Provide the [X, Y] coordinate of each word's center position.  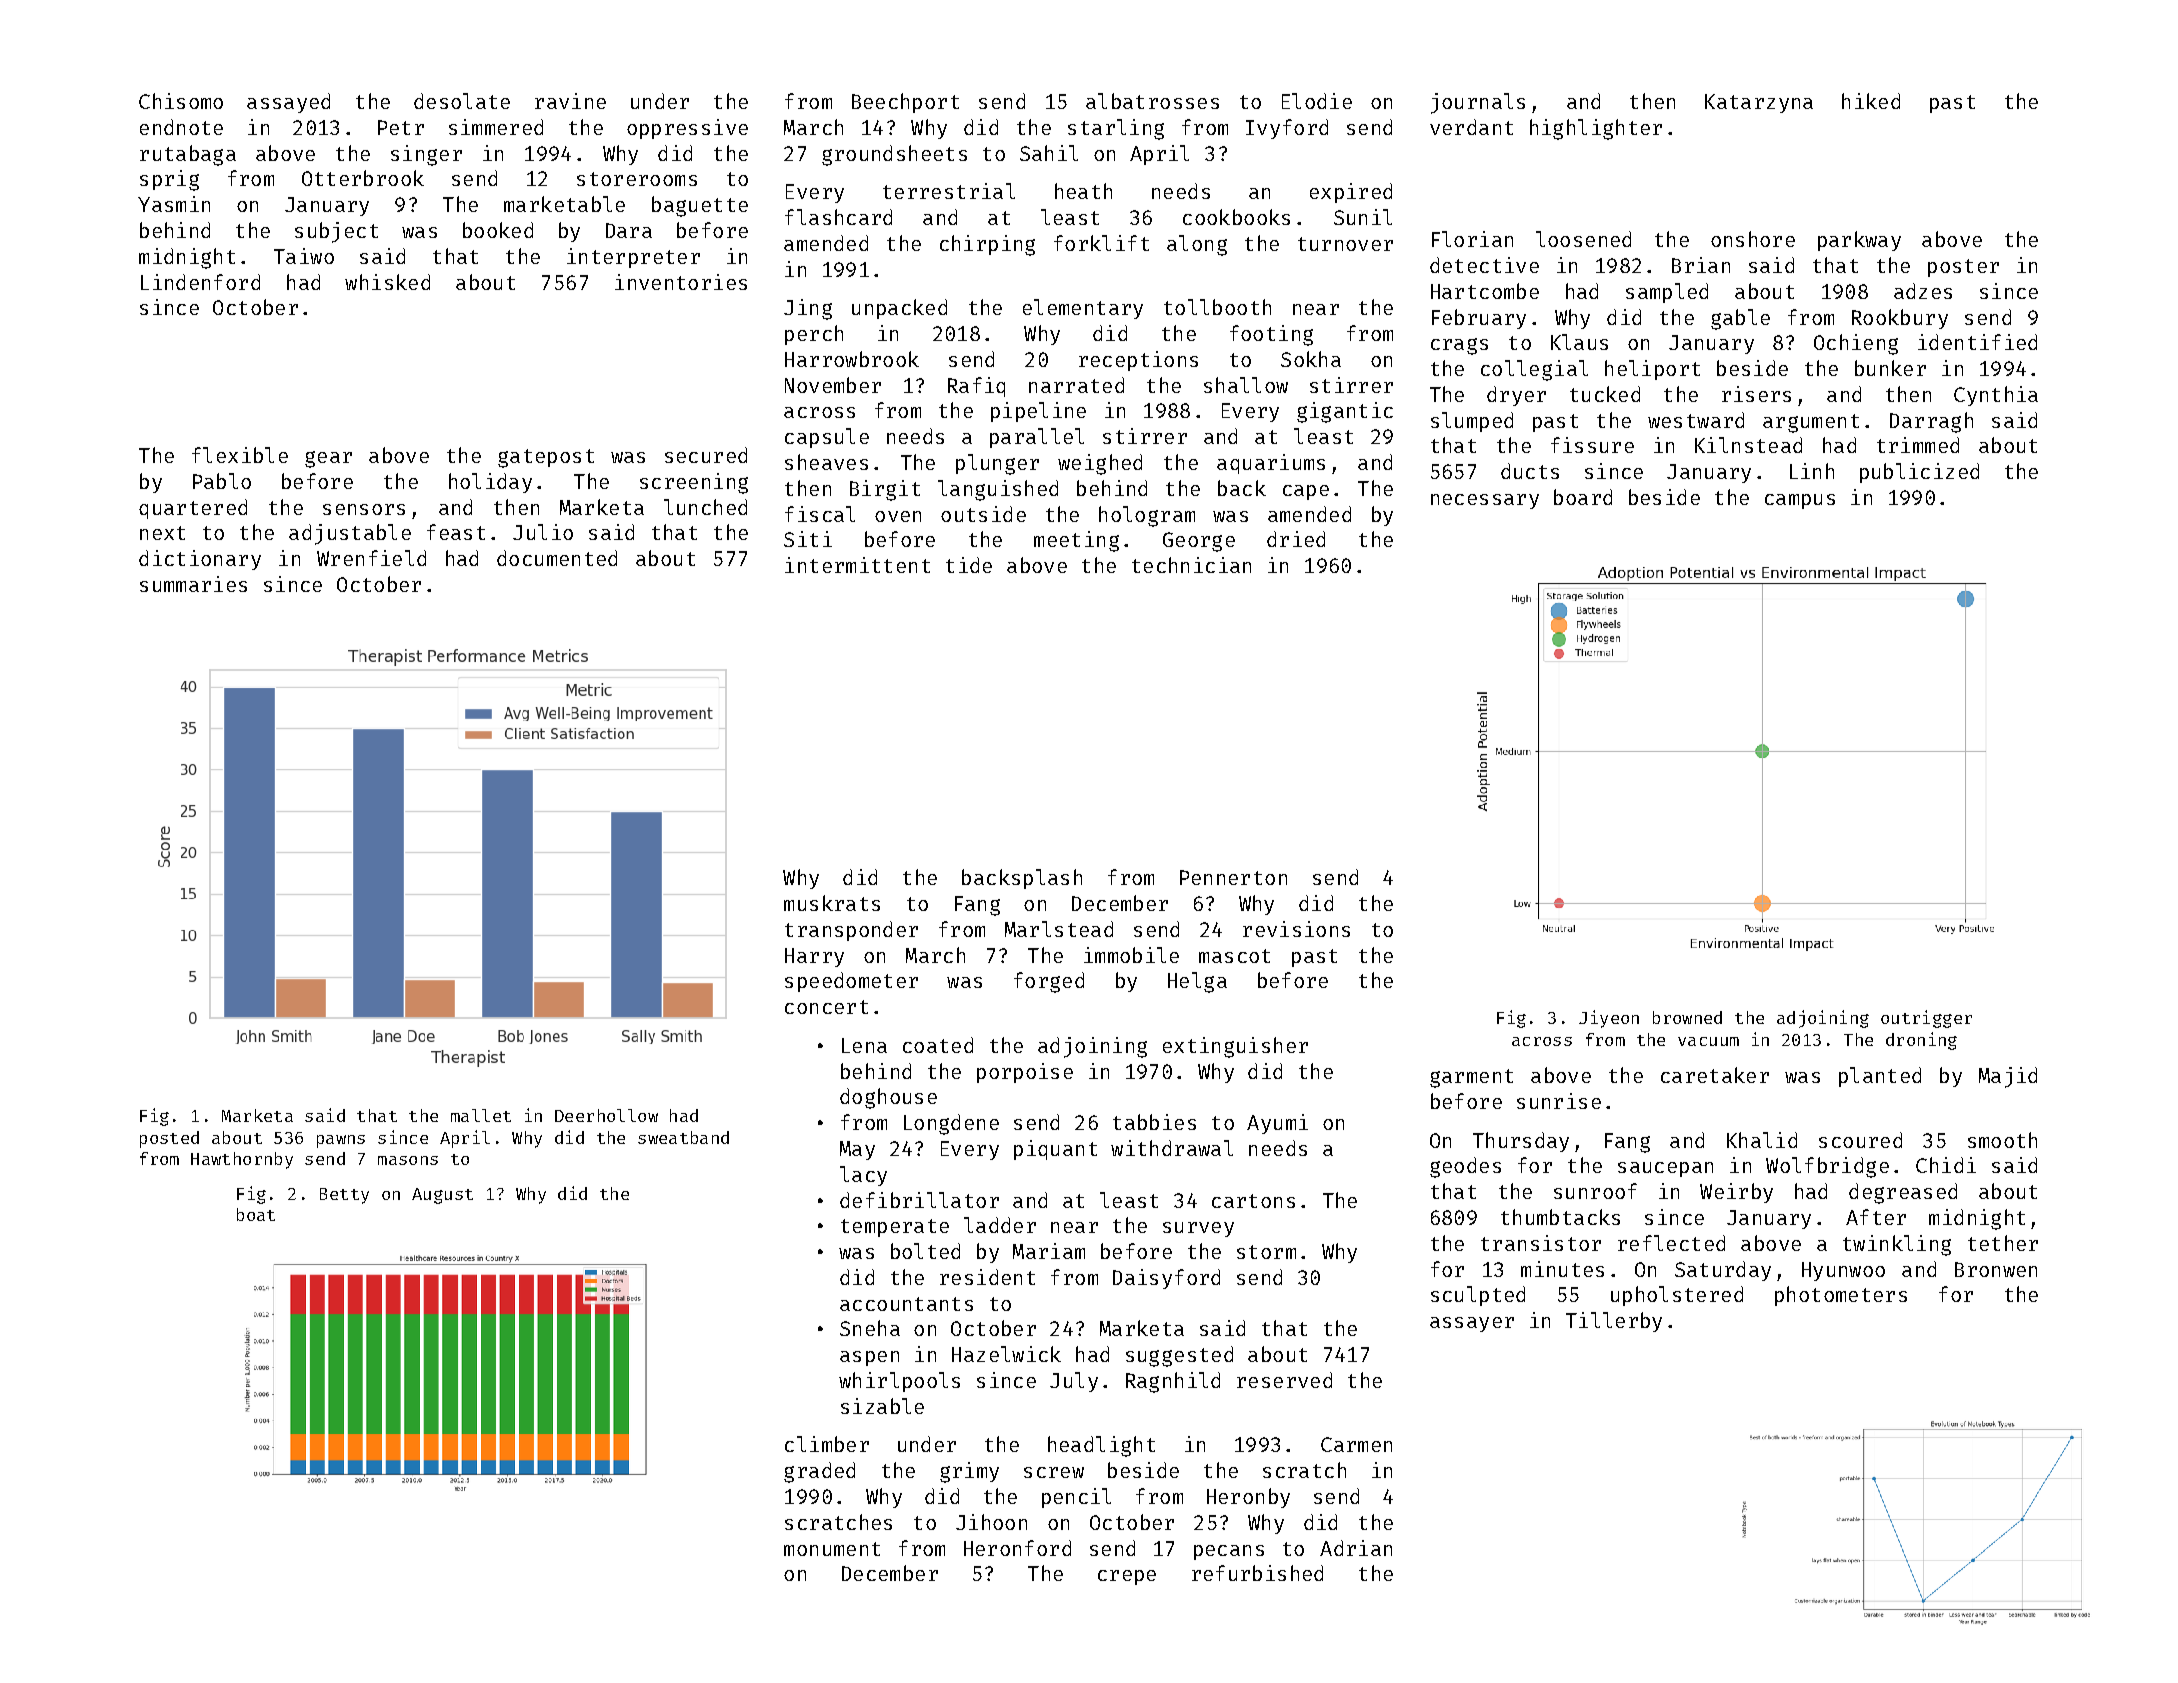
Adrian [1356, 1548]
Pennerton [1233, 877]
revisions [1296, 929]
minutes [1562, 1269]
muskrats [832, 903]
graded [819, 1472]
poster [1963, 268]
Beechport [905, 103]
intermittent [857, 565]
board [1583, 497]
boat [256, 1214]
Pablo [222, 481]
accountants [906, 1304]
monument [832, 1549]
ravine [570, 101]
